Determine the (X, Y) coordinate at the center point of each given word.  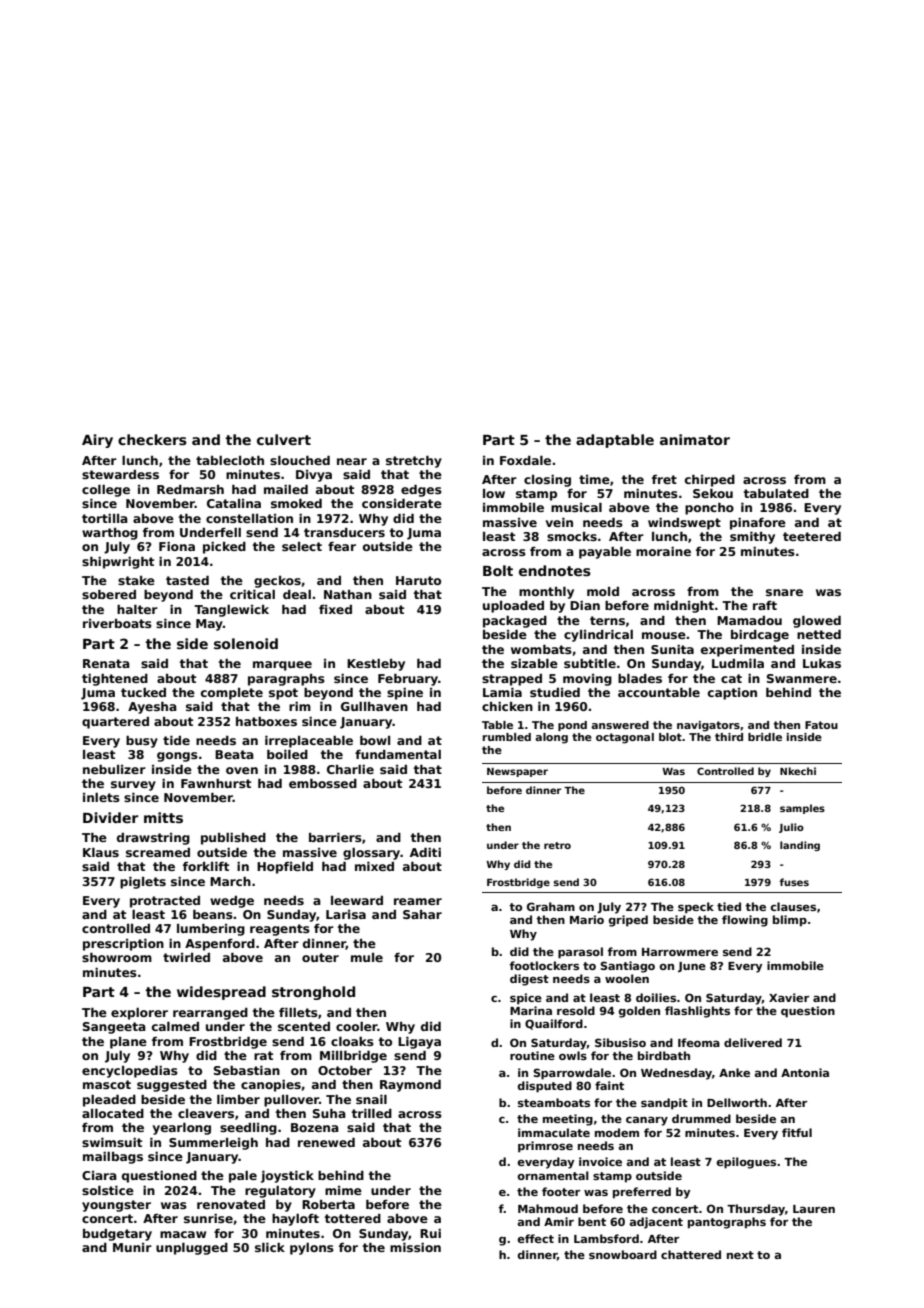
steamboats (554, 1102)
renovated (231, 1204)
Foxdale (525, 460)
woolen (627, 978)
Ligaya (419, 1043)
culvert (284, 439)
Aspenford (220, 945)
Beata (234, 754)
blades (640, 678)
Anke (734, 1072)
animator (695, 439)
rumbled (507, 737)
